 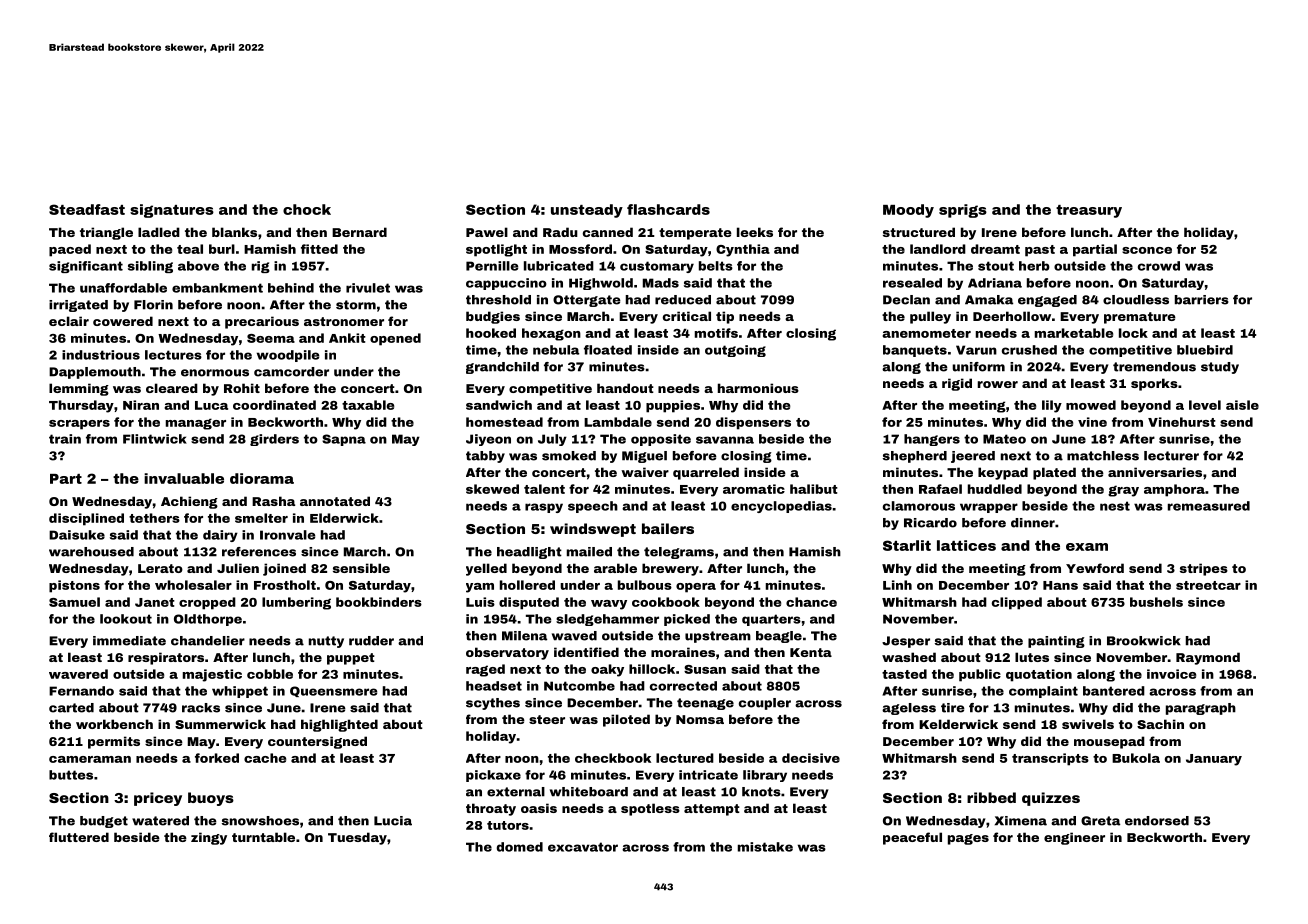 I want to click on lecturer, so click(x=1171, y=456).
